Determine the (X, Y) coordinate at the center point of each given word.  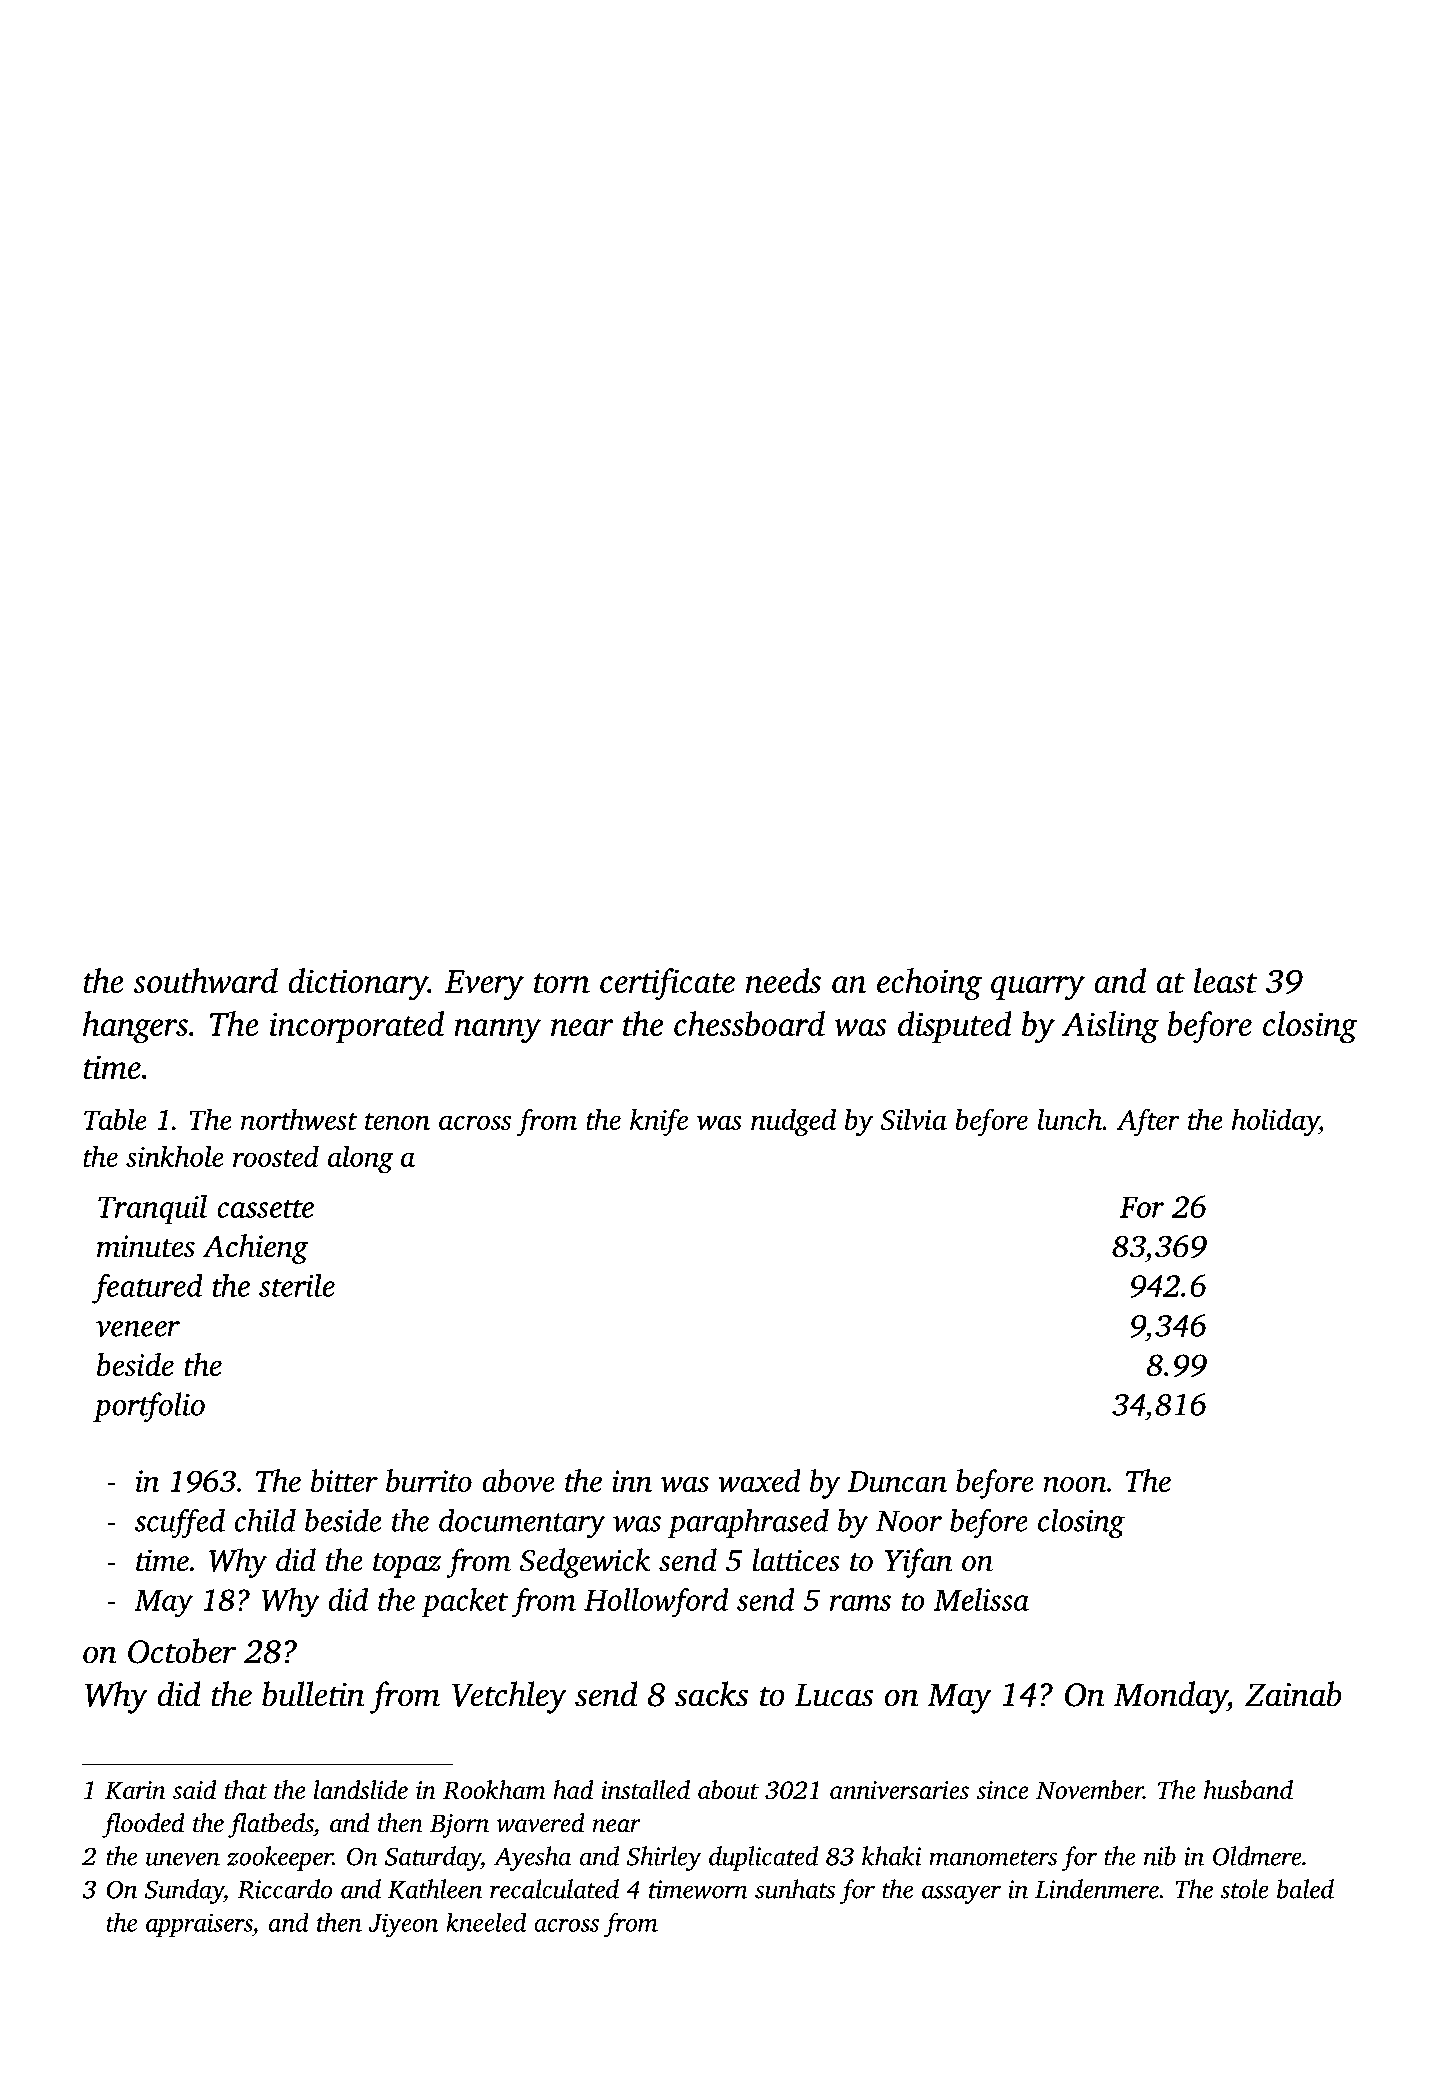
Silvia (913, 1119)
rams (860, 1603)
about (728, 1790)
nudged (793, 1122)
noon (1075, 1484)
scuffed (180, 1523)
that (246, 1790)
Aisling (1110, 1027)
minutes (146, 1246)
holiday (1275, 1122)
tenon (397, 1121)
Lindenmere (1097, 1889)
